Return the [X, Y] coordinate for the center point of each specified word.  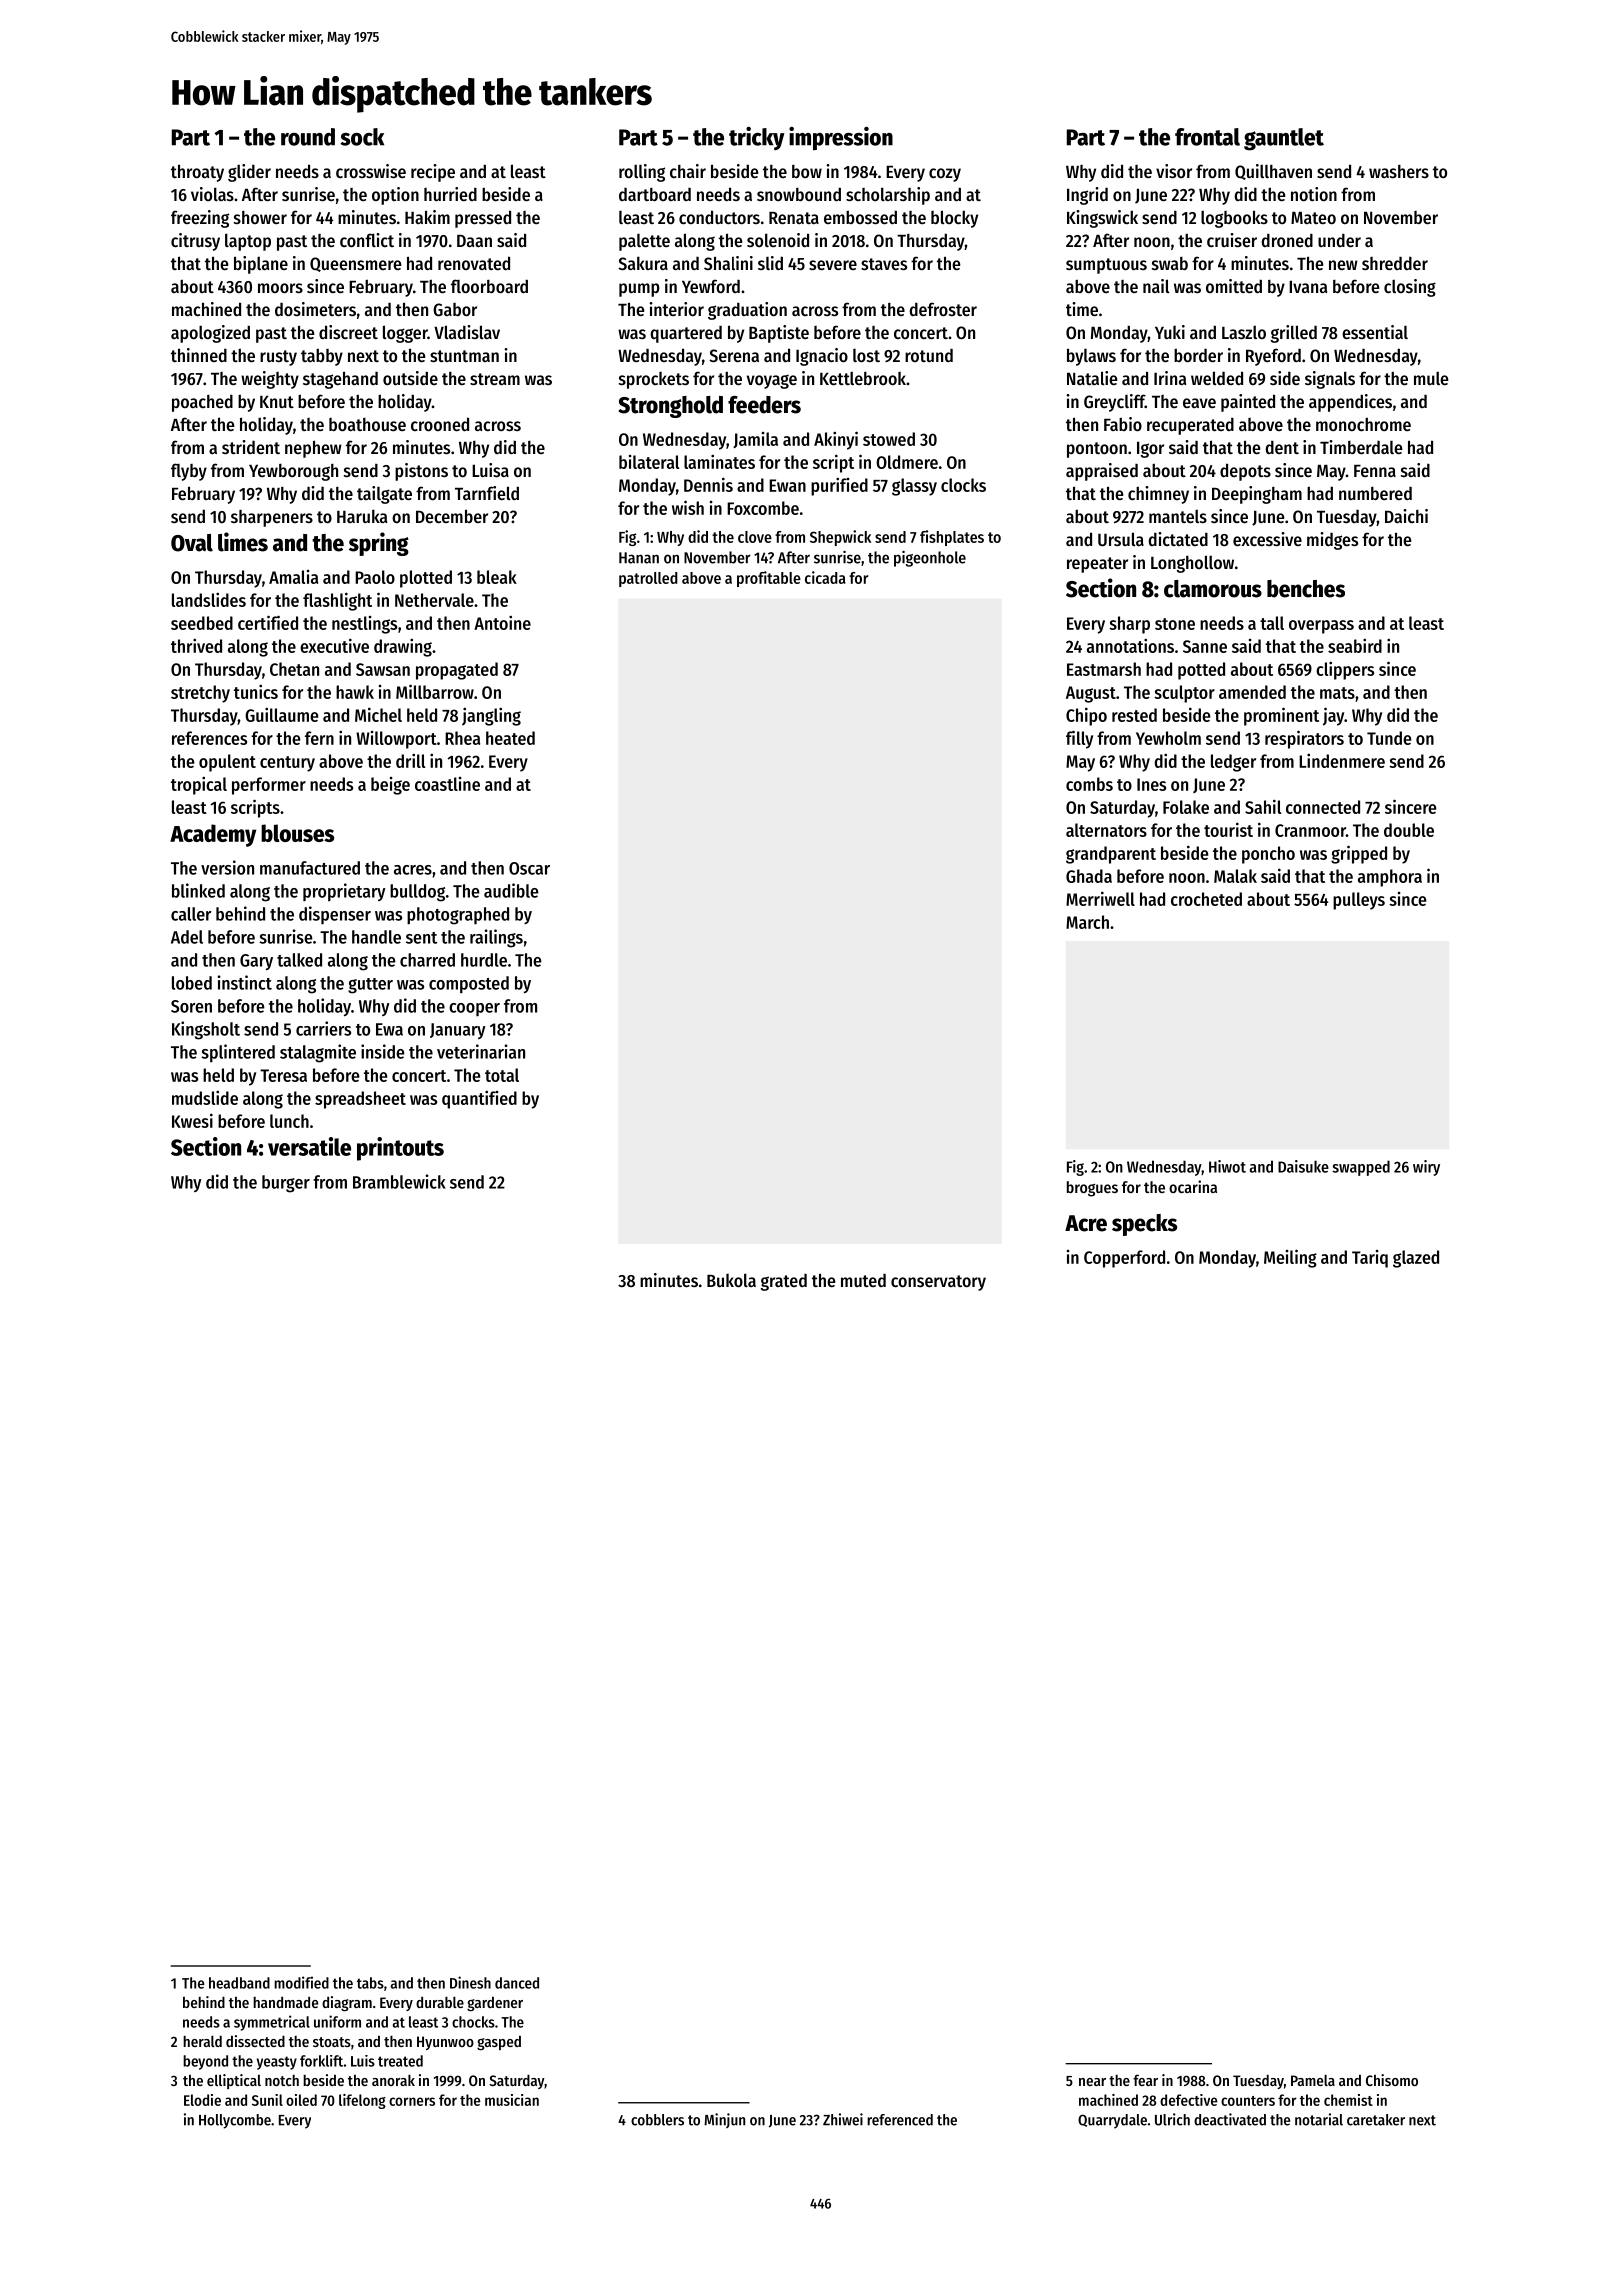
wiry [1426, 1168]
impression [841, 139]
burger [286, 1184]
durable [440, 2002]
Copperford [1124, 1259]
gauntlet [1284, 139]
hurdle [484, 960]
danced [517, 1983]
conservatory [938, 1283]
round [308, 137]
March [1087, 922]
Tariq [1370, 1259]
